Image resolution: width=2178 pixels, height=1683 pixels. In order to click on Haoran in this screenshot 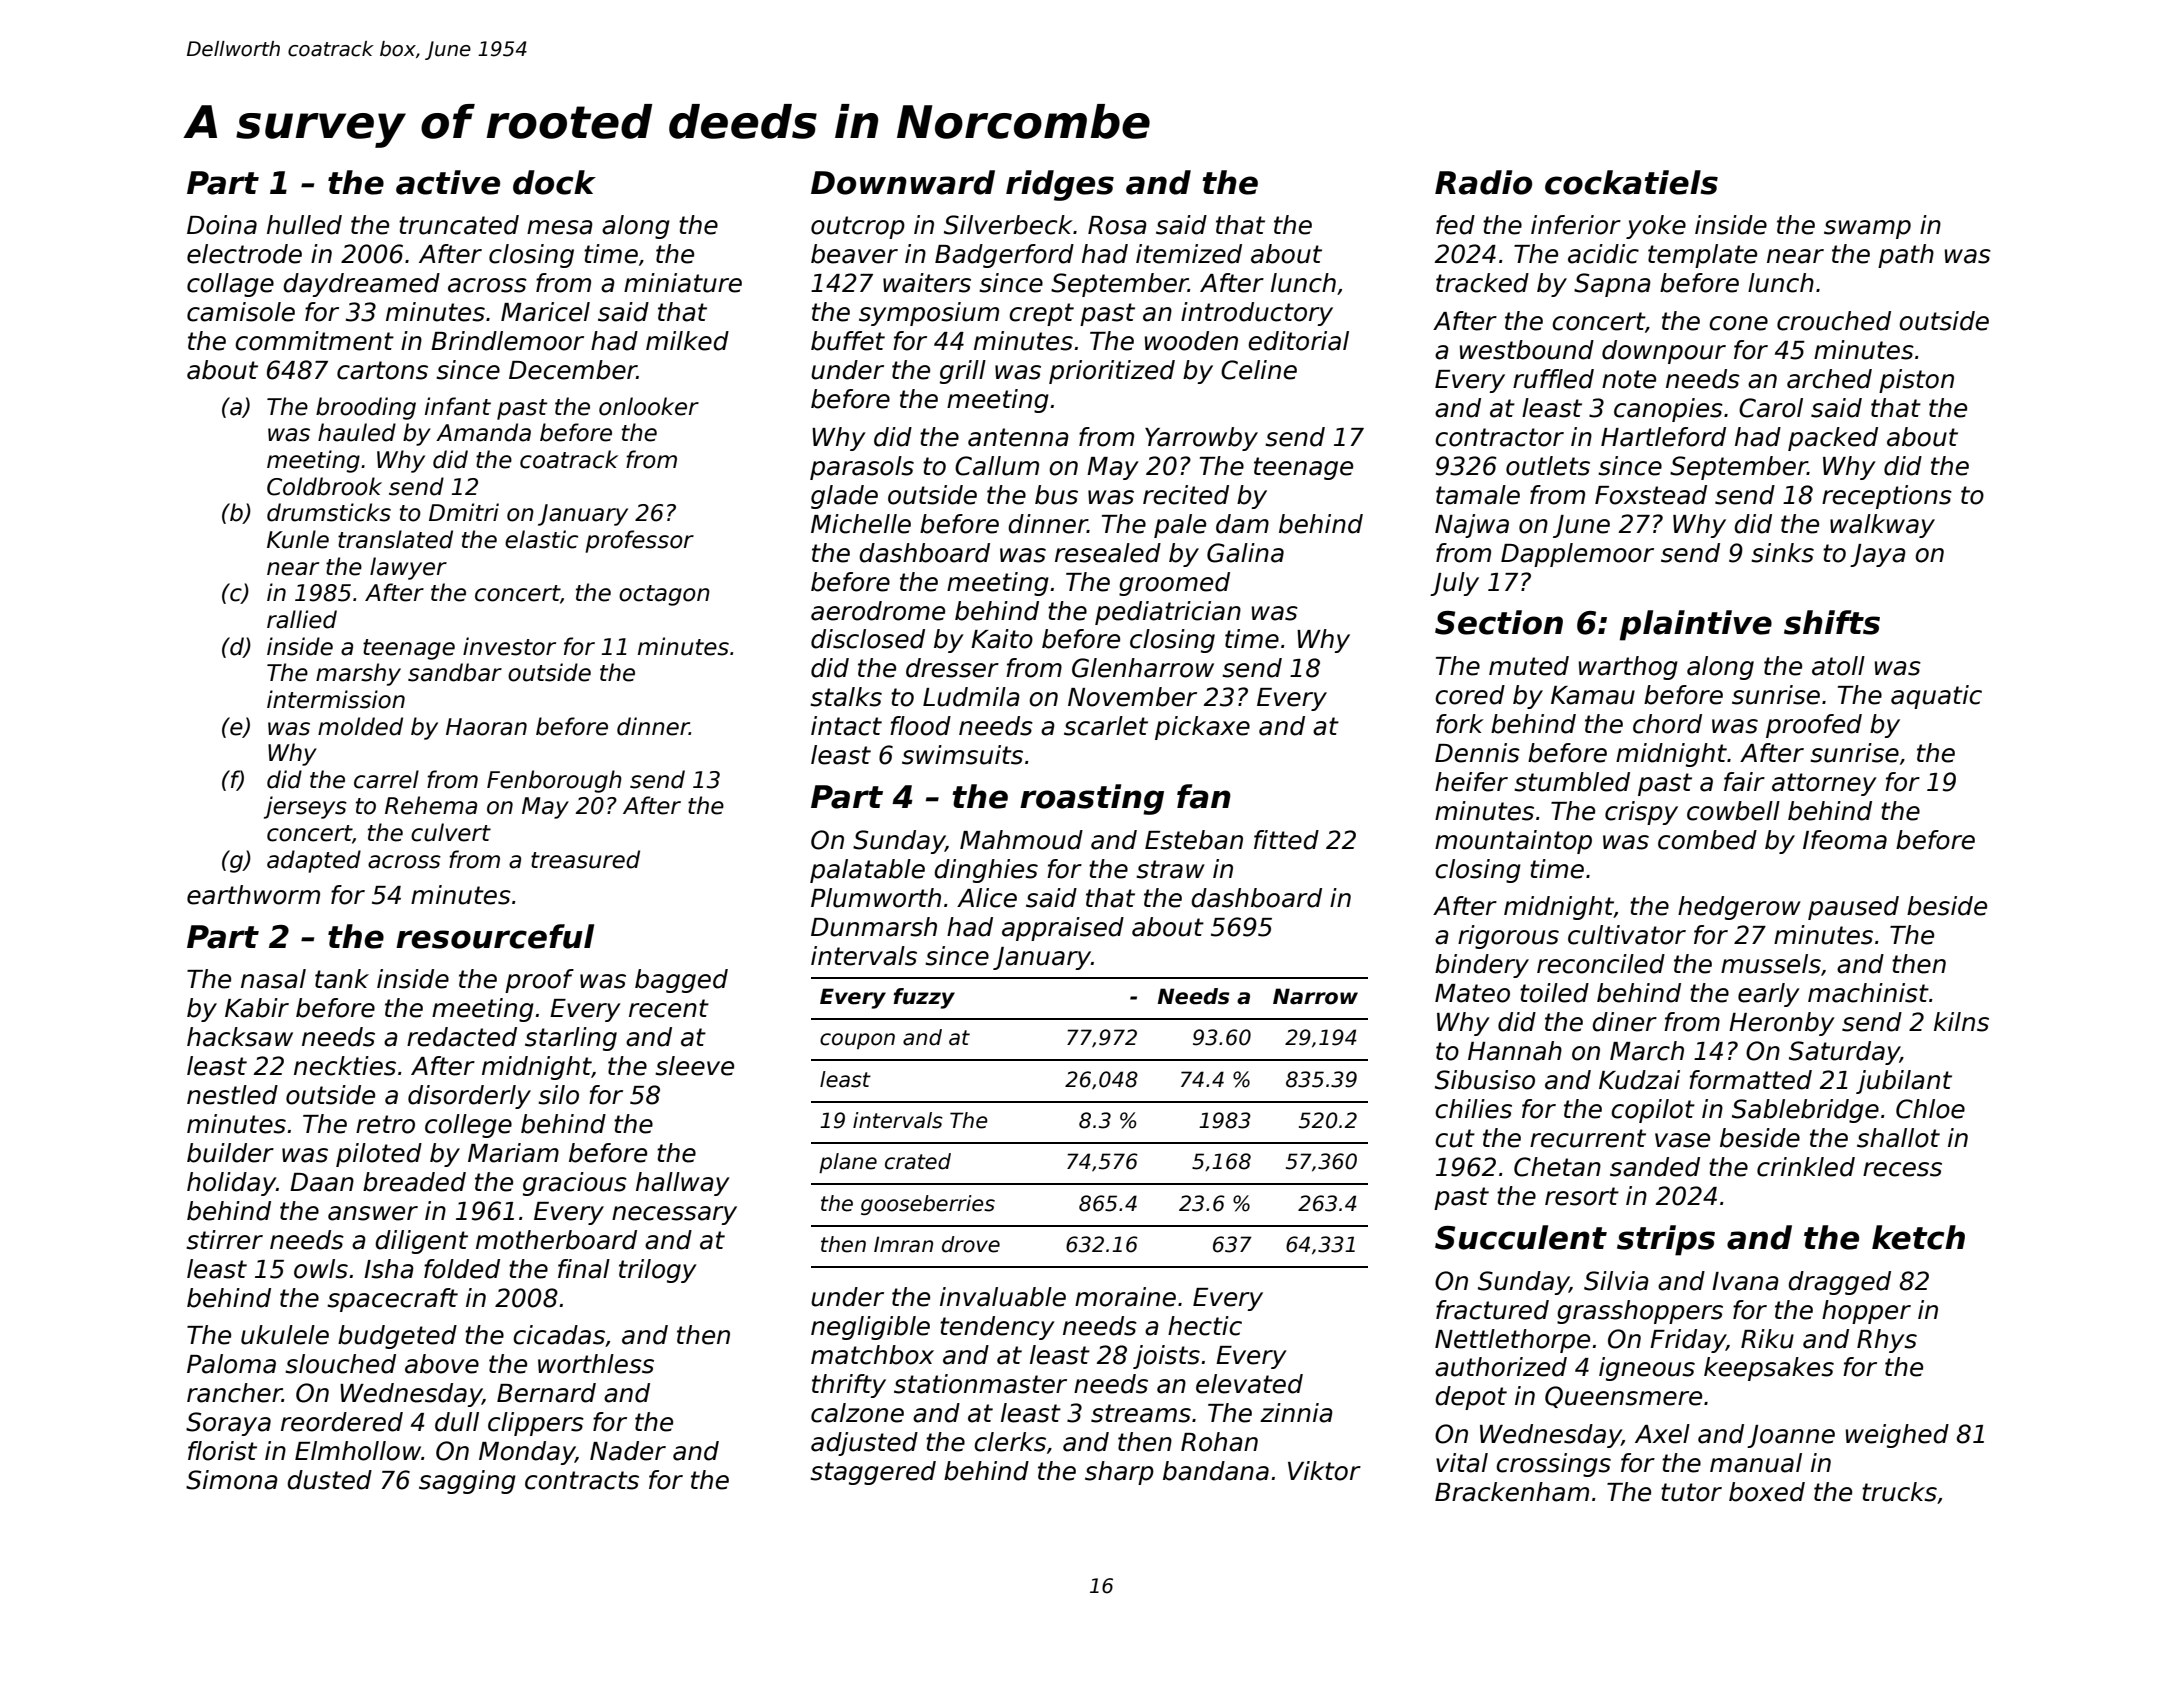, I will do `click(486, 727)`.
